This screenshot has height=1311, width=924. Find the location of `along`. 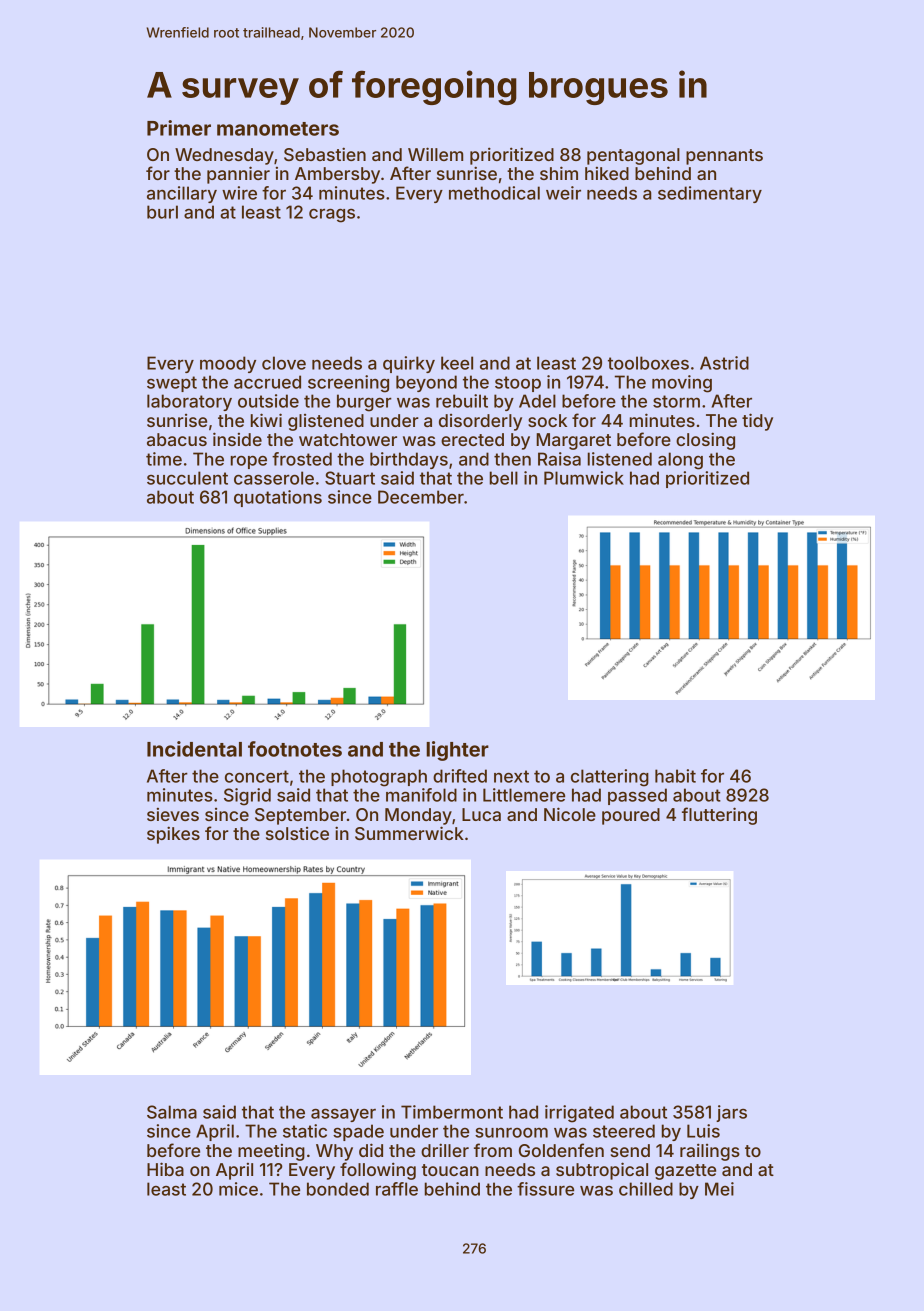

along is located at coordinates (680, 461).
